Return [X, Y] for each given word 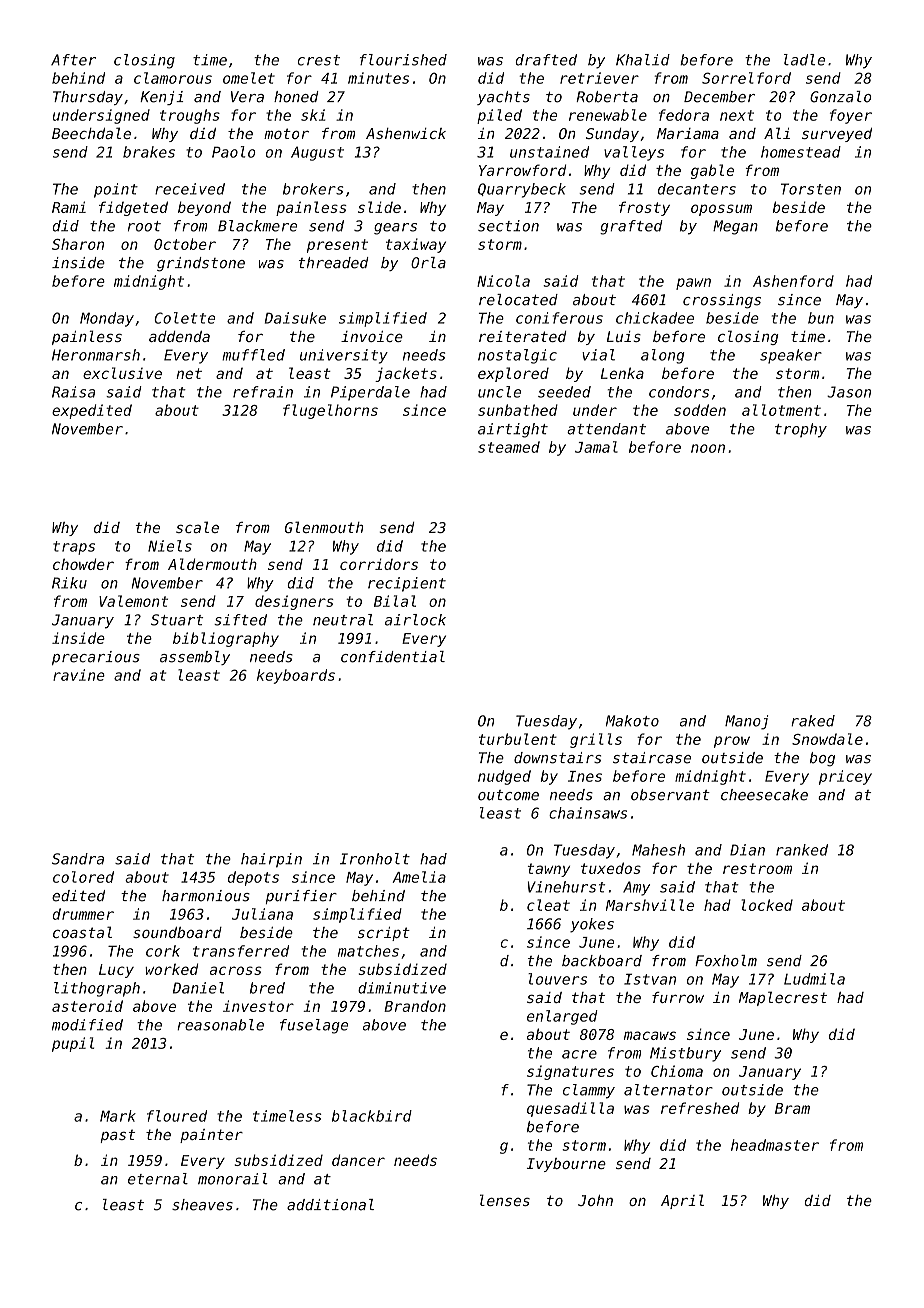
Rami [69, 207]
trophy [801, 430]
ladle [804, 60]
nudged [504, 777]
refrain [263, 392]
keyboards [296, 676]
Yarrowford [522, 170]
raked [813, 721]
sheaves [202, 1205]
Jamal [596, 447]
